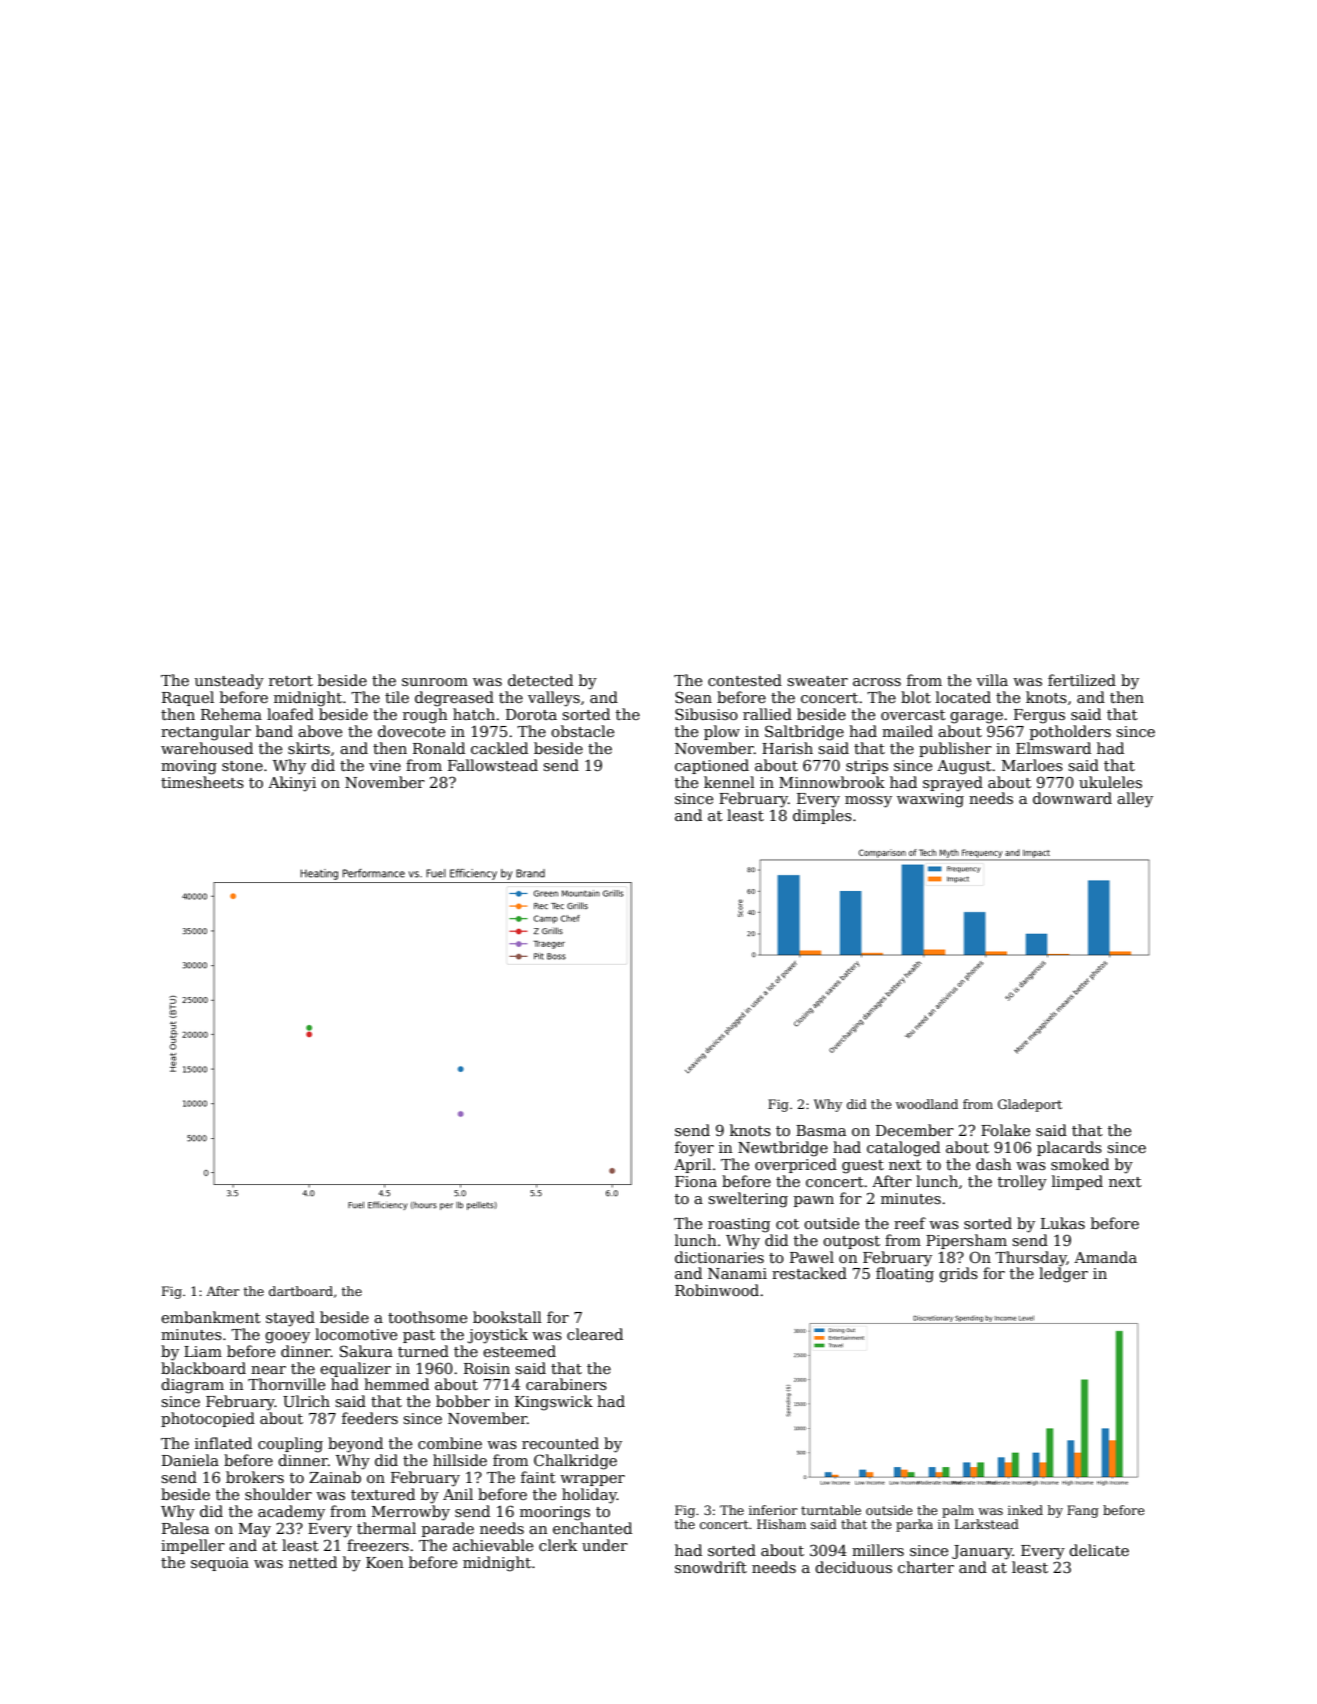  I want to click on Dorota, so click(531, 714).
